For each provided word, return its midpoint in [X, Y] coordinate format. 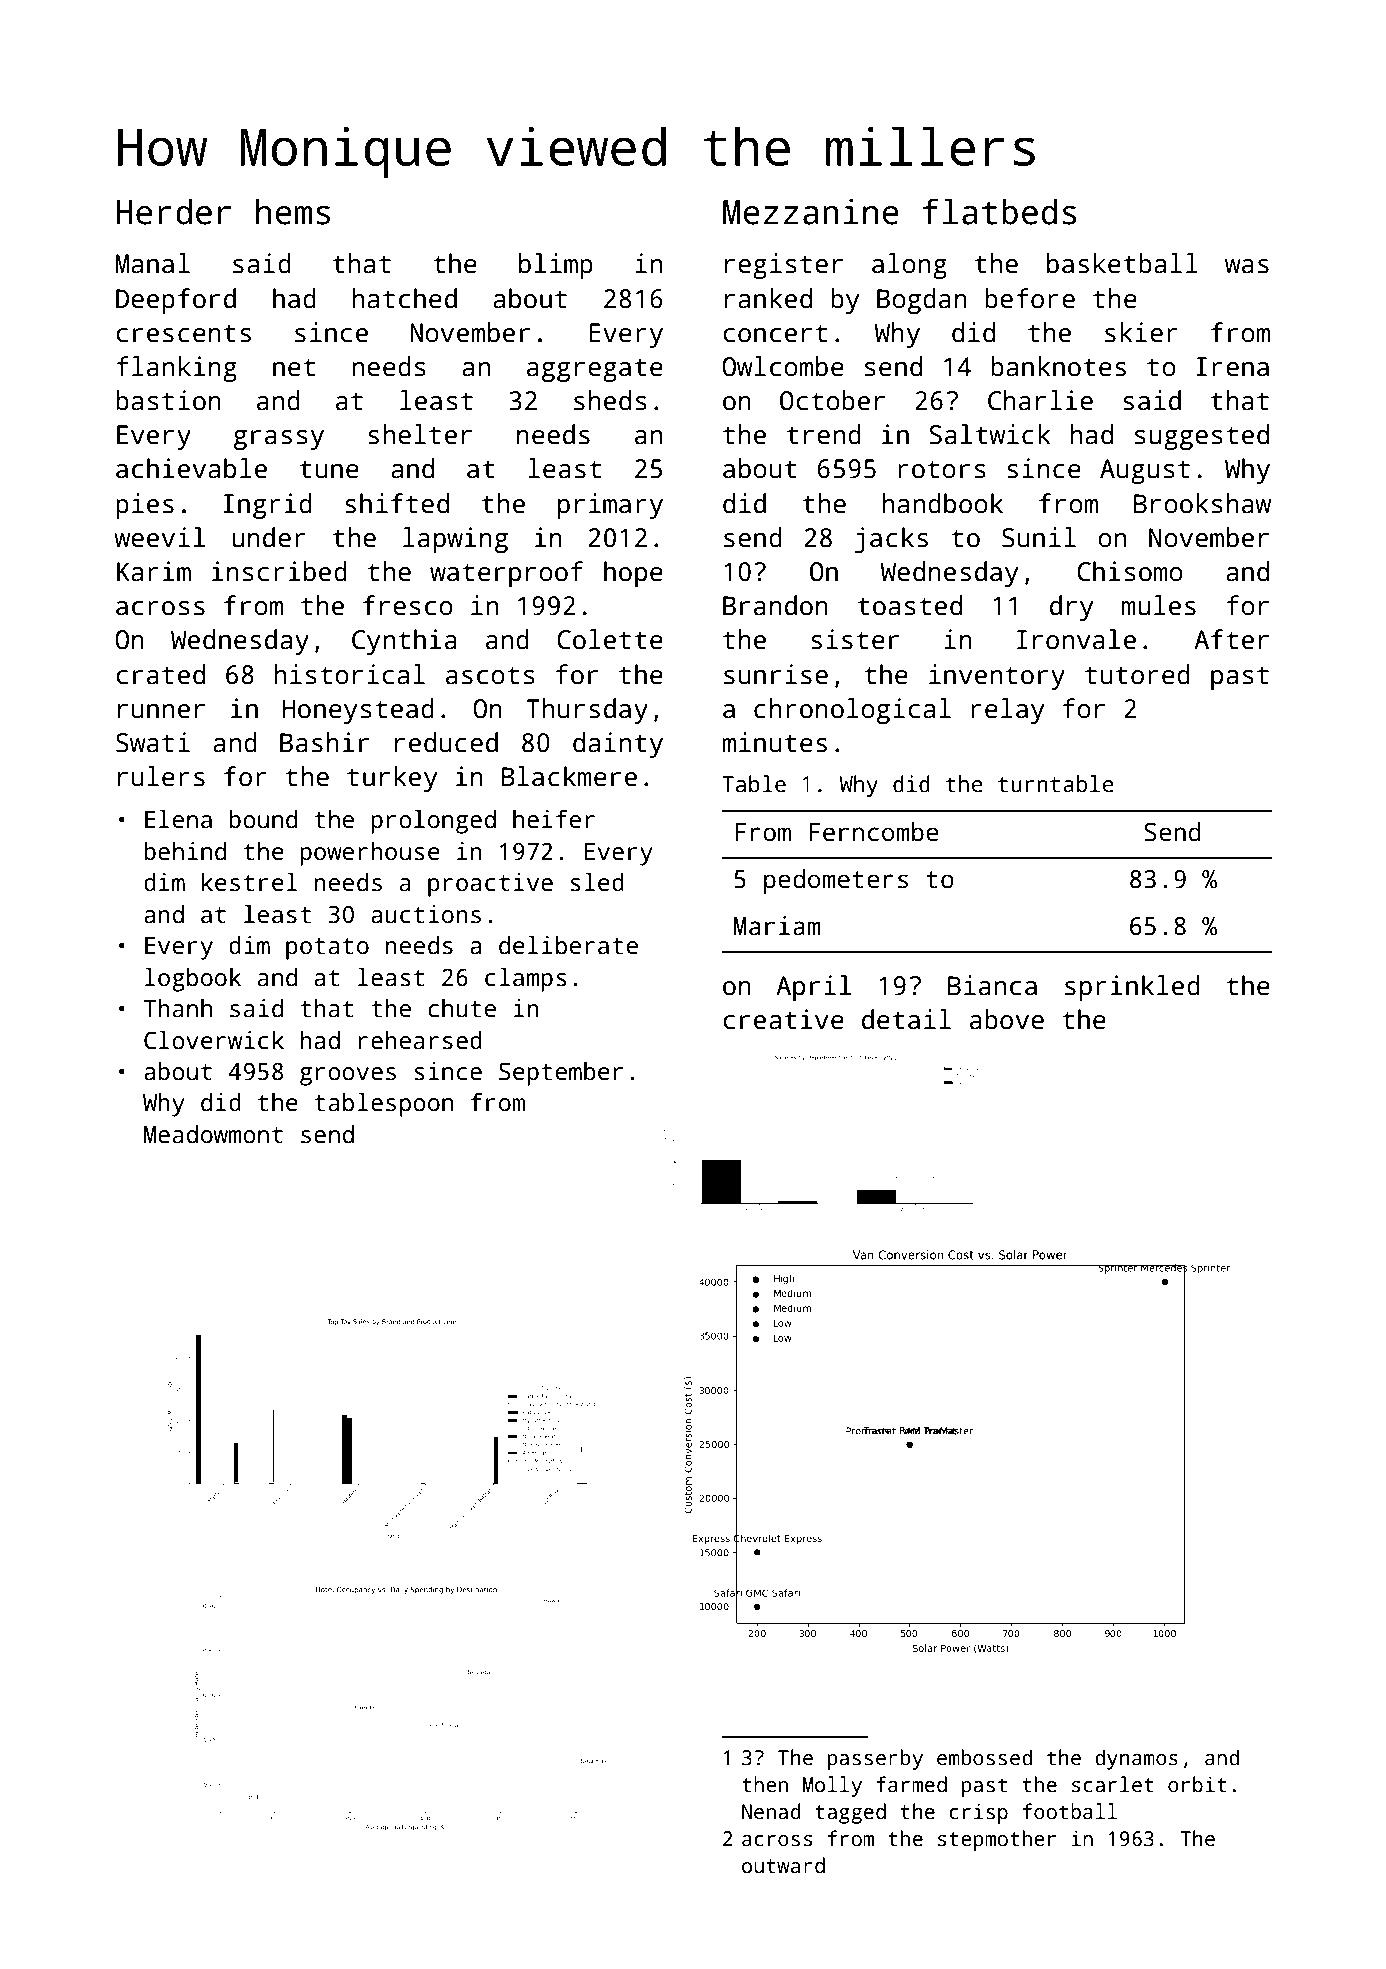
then [765, 1784]
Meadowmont [213, 1134]
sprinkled [1132, 988]
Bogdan [922, 301]
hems [293, 211]
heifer [554, 819]
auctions [426, 914]
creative [783, 1019]
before [1030, 298]
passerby [875, 1759]
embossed [984, 1757]
